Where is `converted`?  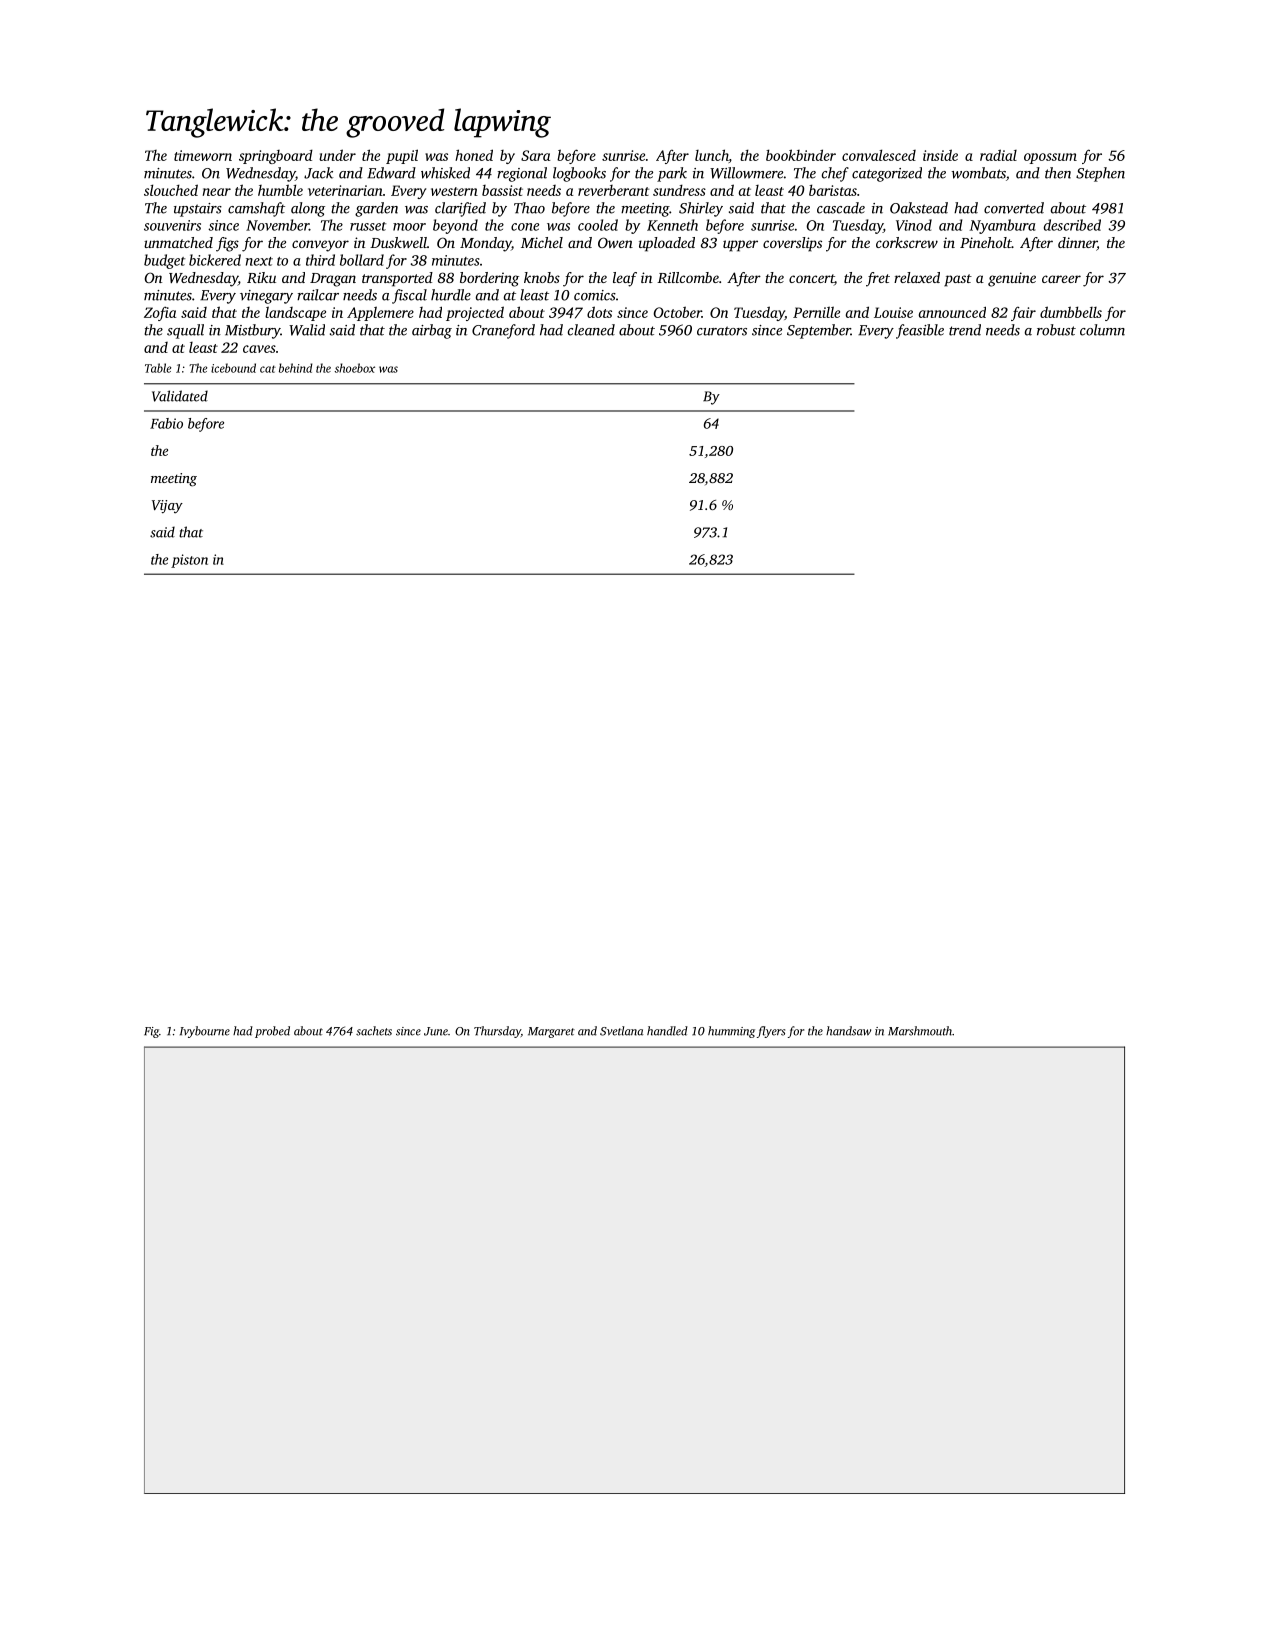
converted is located at coordinates (1014, 208).
